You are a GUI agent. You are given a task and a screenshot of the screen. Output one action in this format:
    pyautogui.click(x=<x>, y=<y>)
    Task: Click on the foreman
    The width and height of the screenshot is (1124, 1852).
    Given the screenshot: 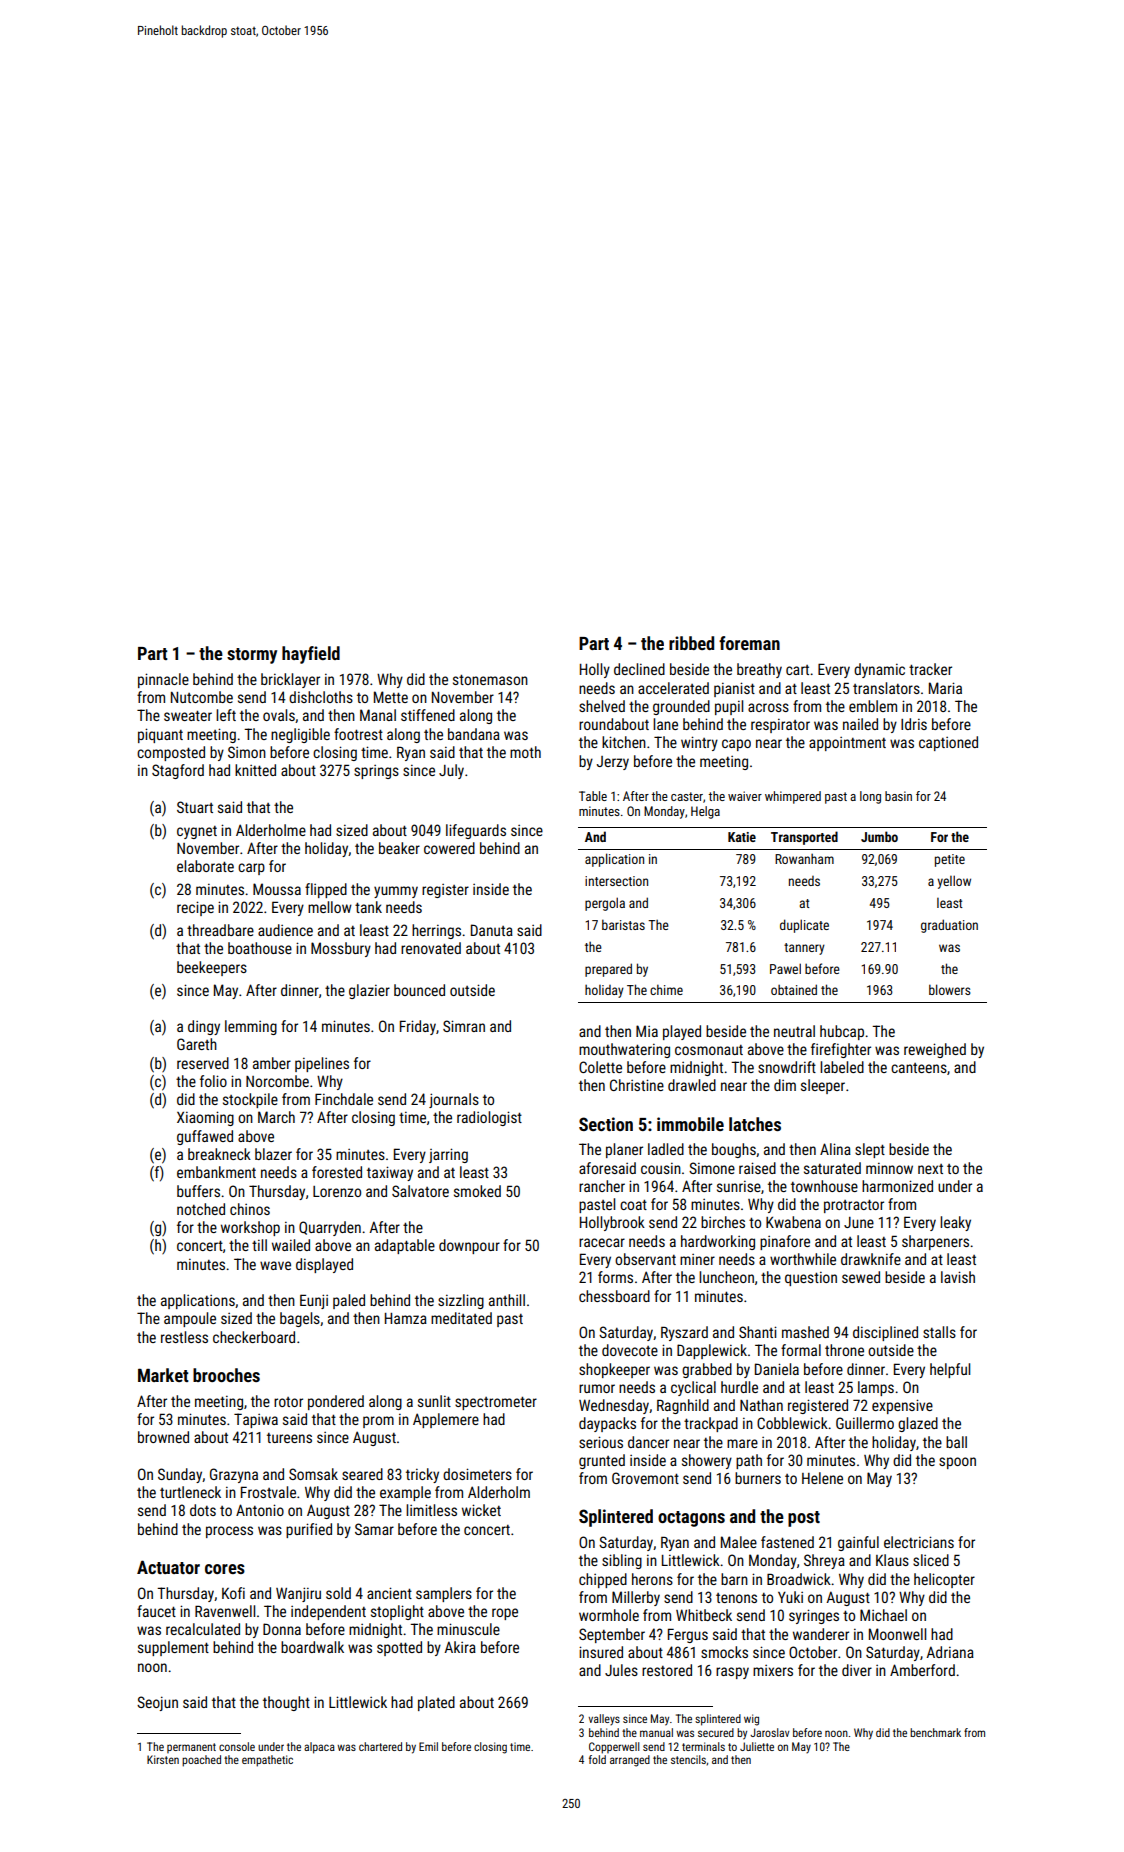 What is the action you would take?
    pyautogui.click(x=749, y=643)
